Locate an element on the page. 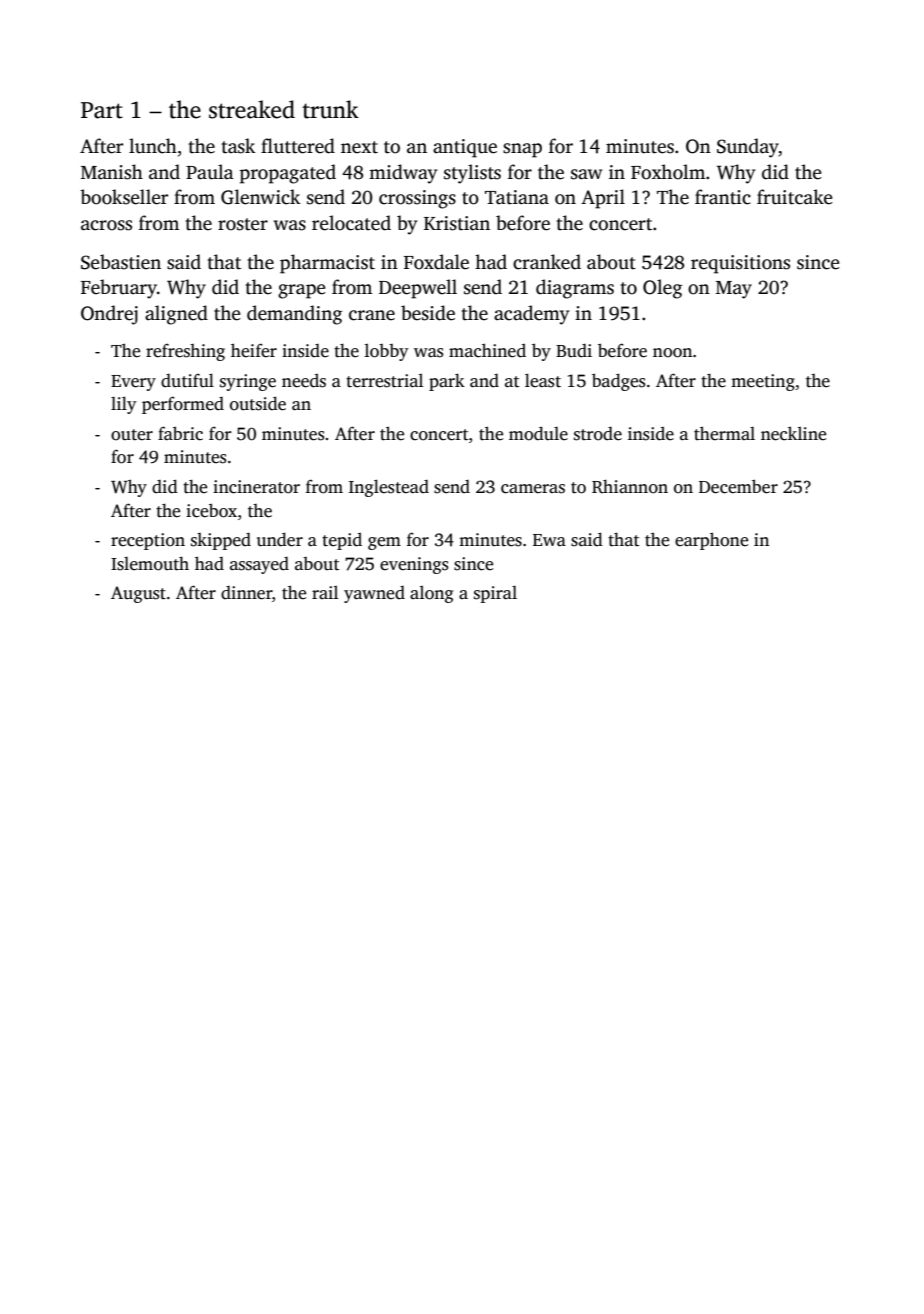 Image resolution: width=924 pixels, height=1314 pixels. Sunday is located at coordinates (748, 148).
